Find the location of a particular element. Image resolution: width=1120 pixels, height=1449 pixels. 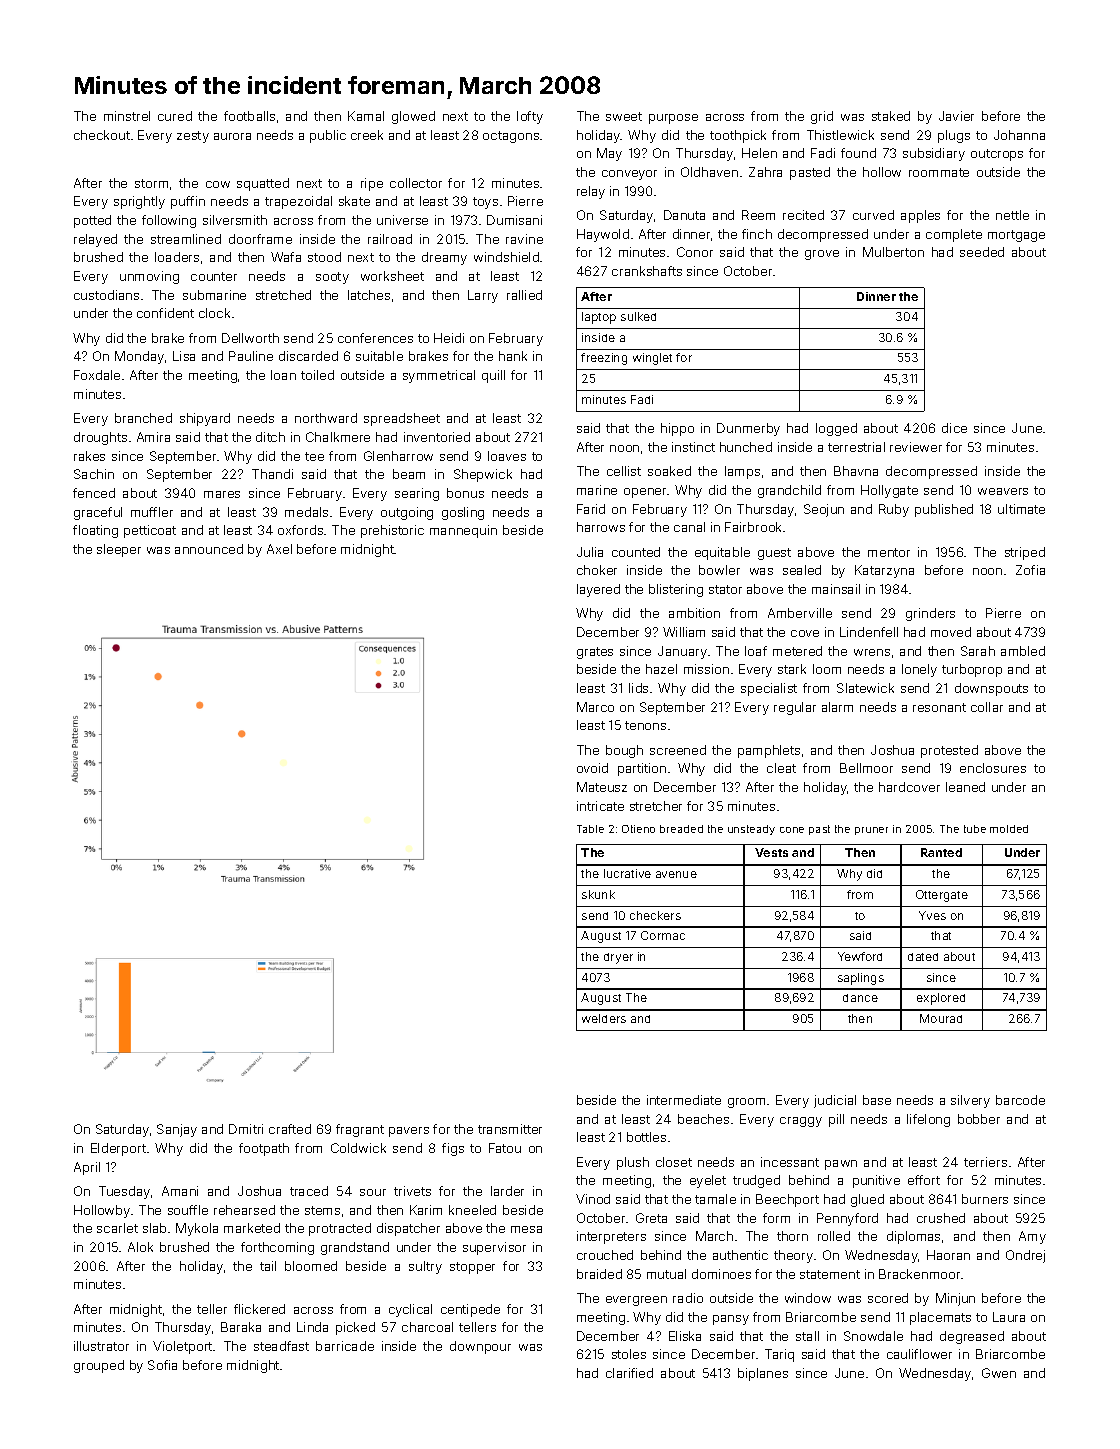

Javier is located at coordinates (956, 116).
